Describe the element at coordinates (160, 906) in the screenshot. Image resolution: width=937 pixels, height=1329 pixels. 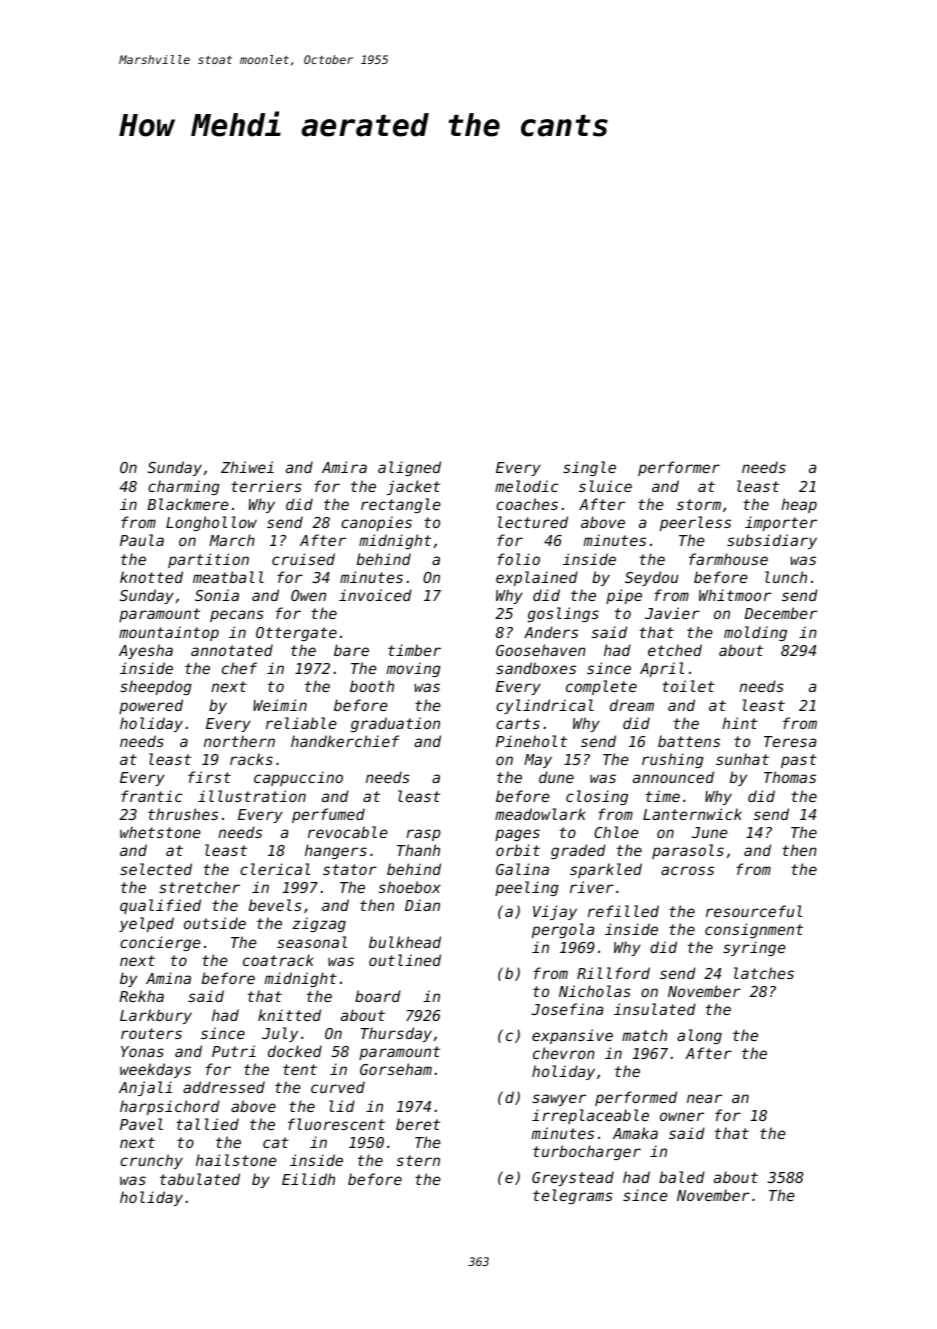
I see `qualified` at that location.
